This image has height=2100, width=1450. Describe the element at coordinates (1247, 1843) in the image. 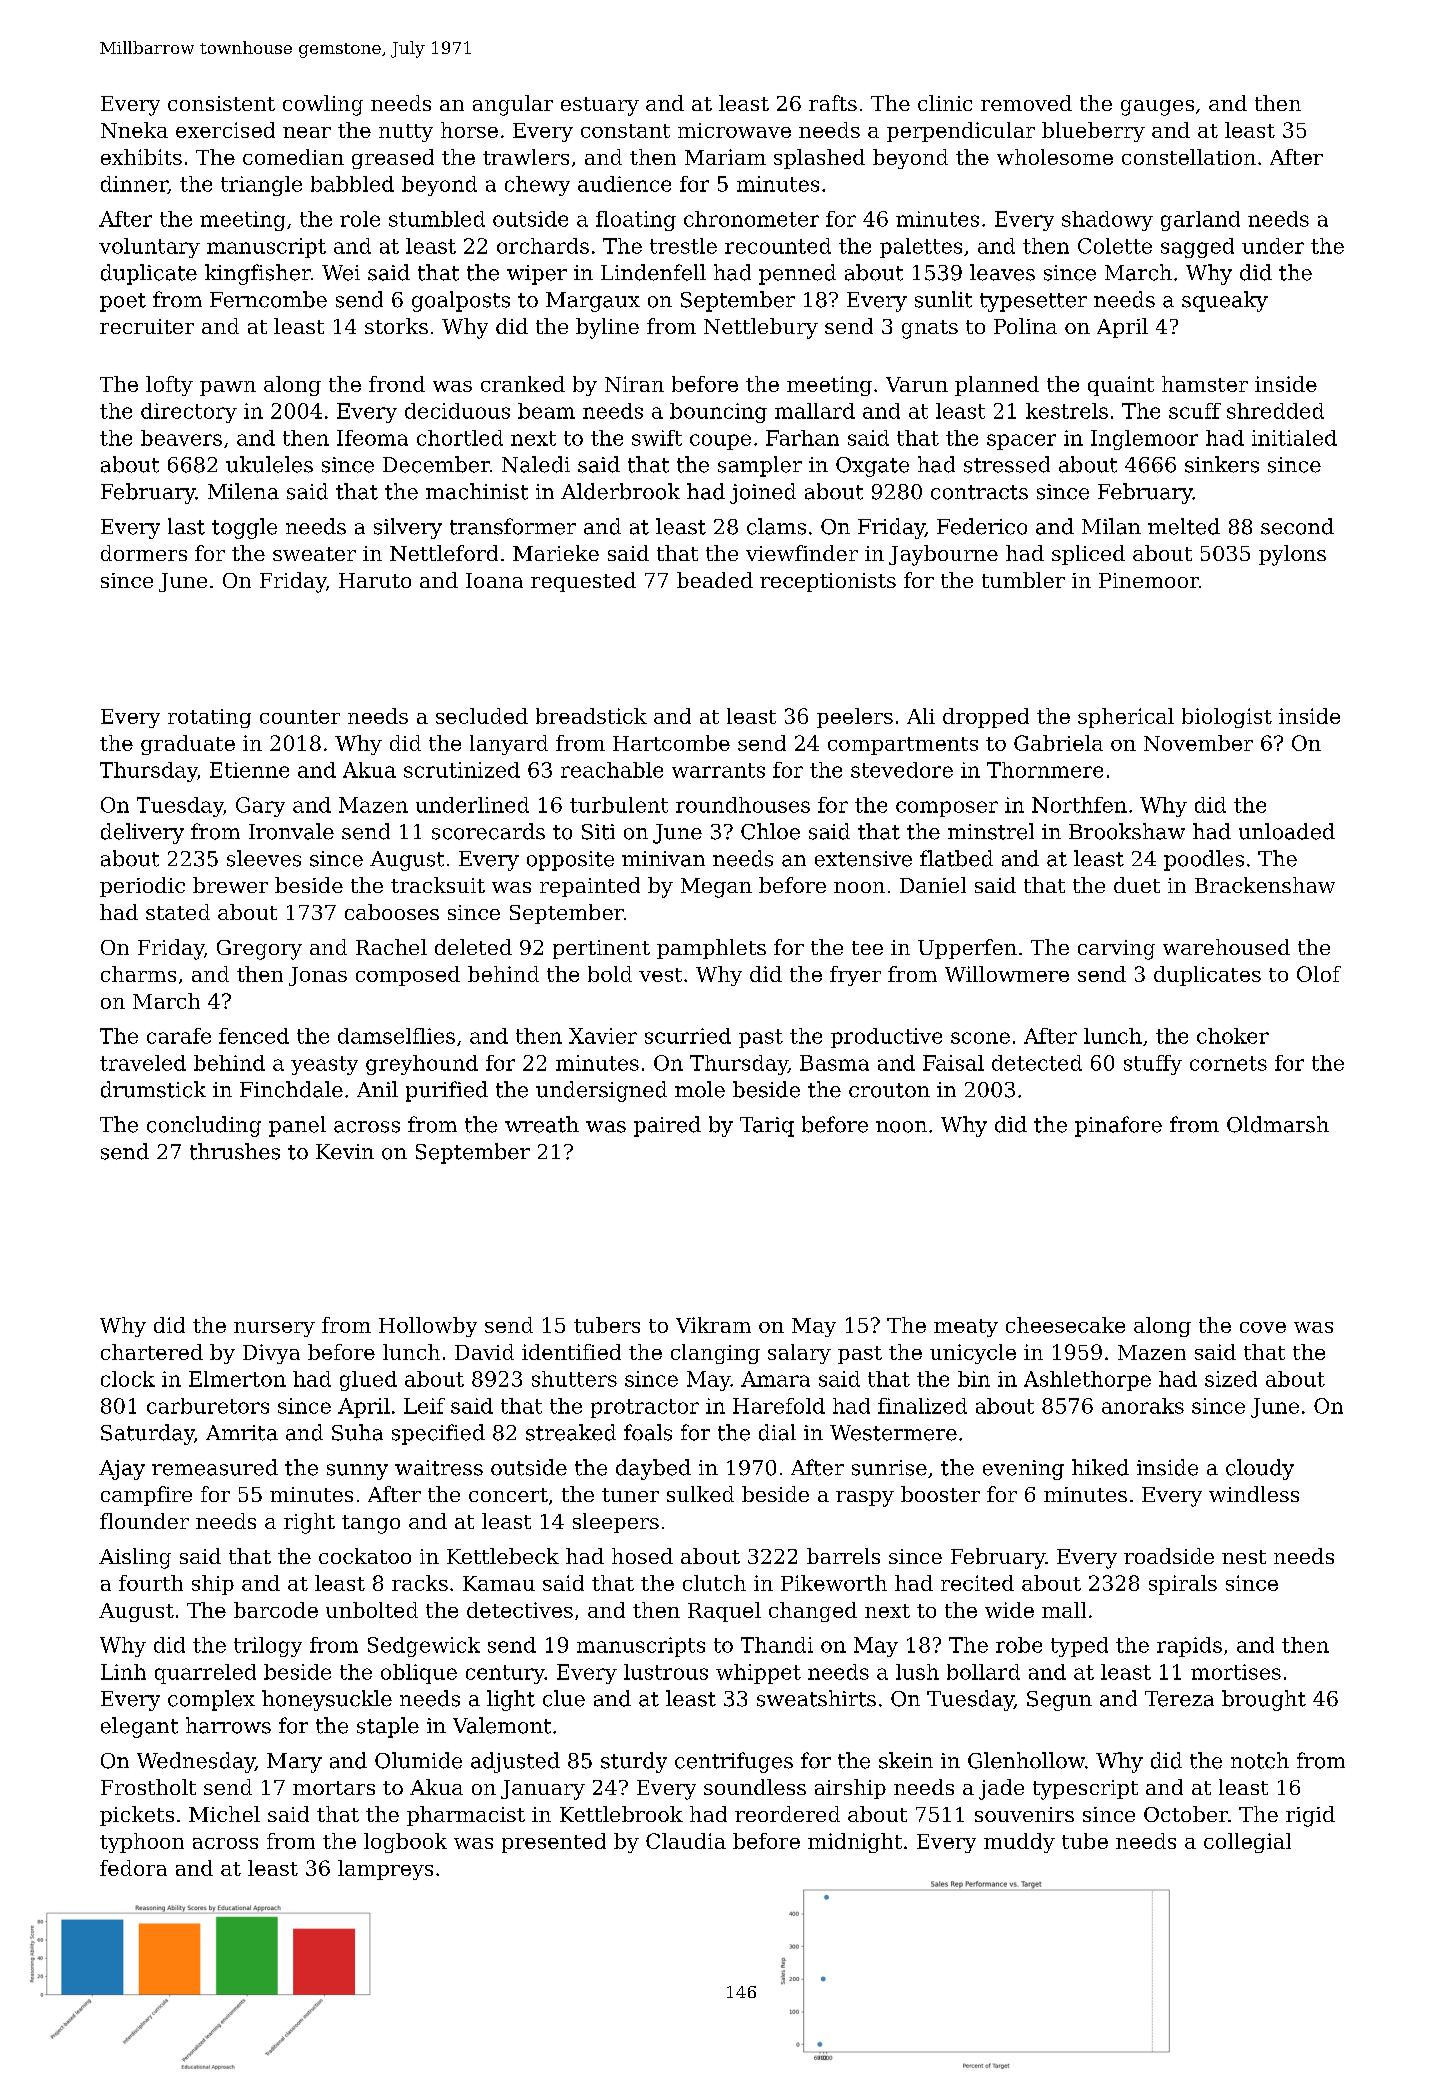

I see `collegial` at that location.
